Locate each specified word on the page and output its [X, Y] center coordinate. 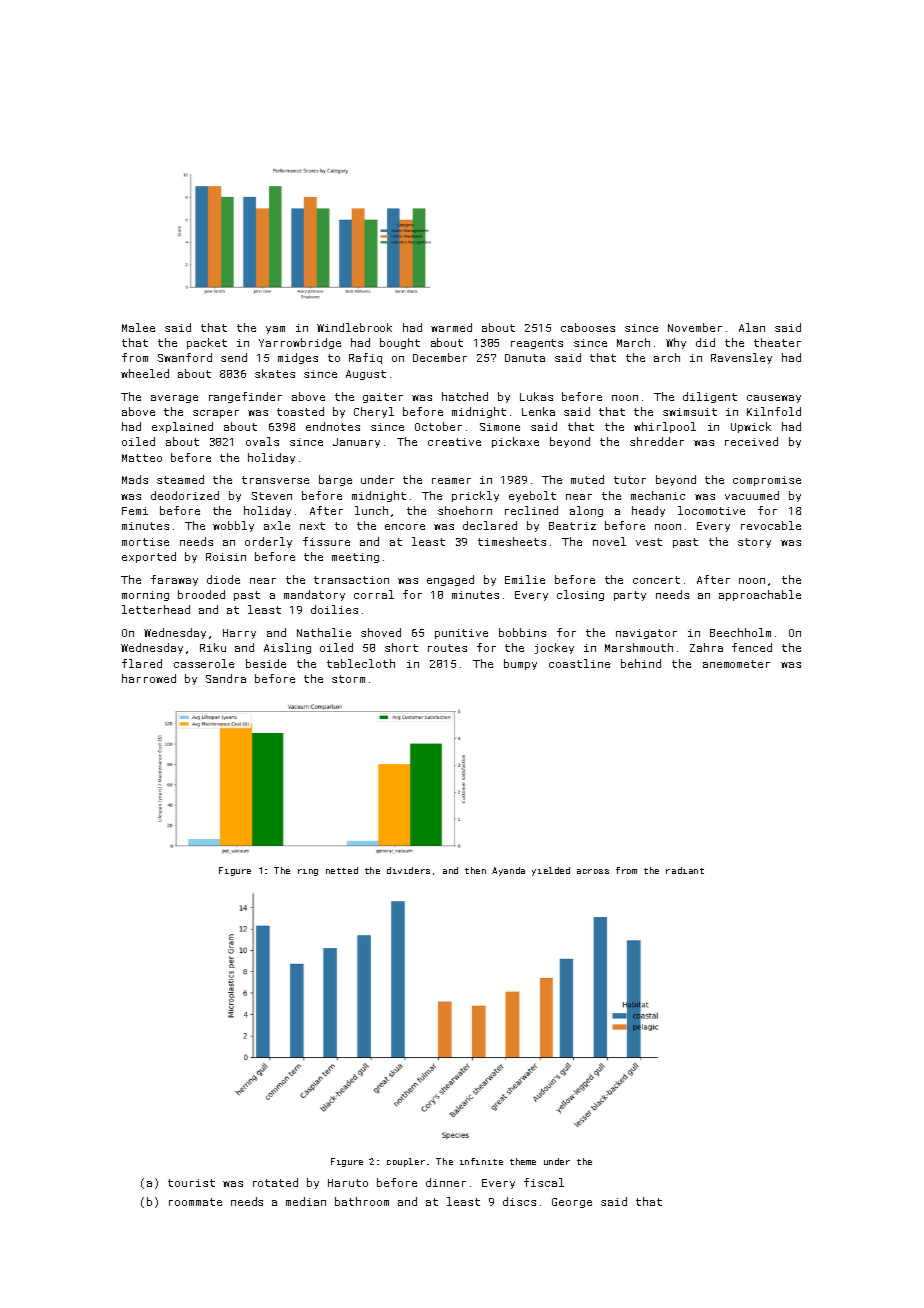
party [630, 596]
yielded [551, 871]
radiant [685, 870]
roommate [195, 1202]
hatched [465, 396]
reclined [531, 510]
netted [342, 870]
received [751, 441]
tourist [191, 1183]
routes [447, 648]
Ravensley [741, 358]
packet [207, 343]
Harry [239, 634]
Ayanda [508, 871]
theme [523, 1161]
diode [223, 579]
